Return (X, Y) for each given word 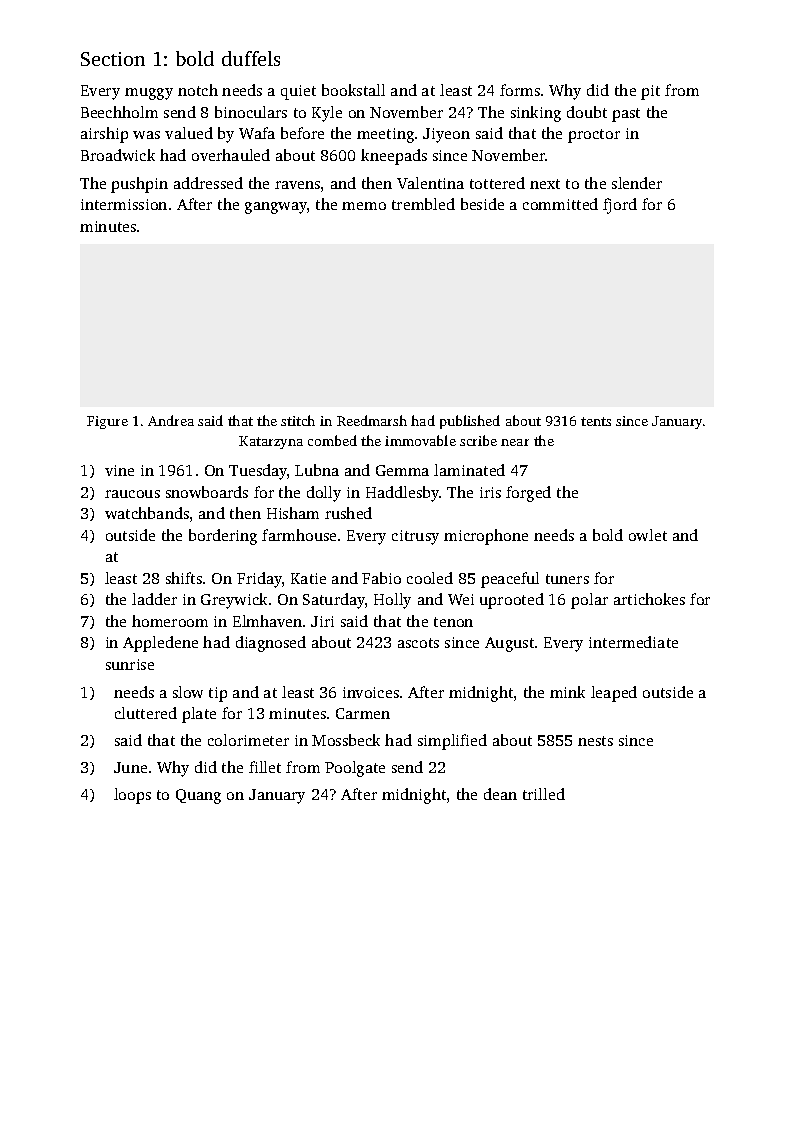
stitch (298, 420)
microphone (486, 537)
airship (104, 135)
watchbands (147, 513)
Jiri (322, 621)
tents (596, 421)
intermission (124, 204)
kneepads (394, 157)
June (130, 767)
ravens (297, 185)
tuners (567, 579)
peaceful (510, 580)
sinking (536, 114)
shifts (184, 578)
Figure (107, 422)
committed (560, 204)
